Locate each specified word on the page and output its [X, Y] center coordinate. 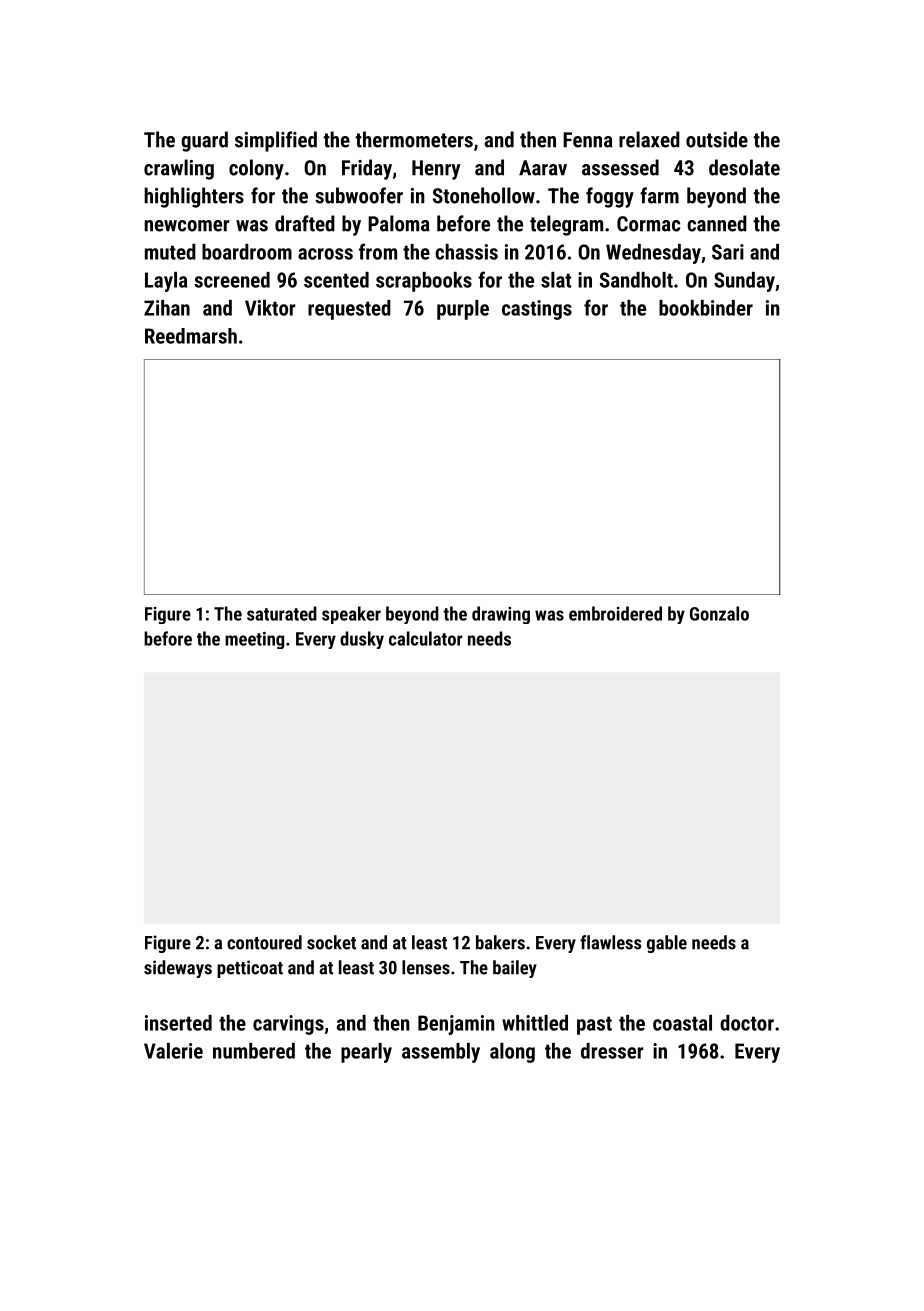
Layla [166, 282]
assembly [441, 1053]
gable [667, 944]
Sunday [744, 282]
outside [717, 139]
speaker [351, 615]
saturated [282, 613]
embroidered [615, 613]
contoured [264, 942]
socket [331, 942]
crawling [179, 169]
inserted [178, 1023]
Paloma [399, 223]
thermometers [414, 139]
